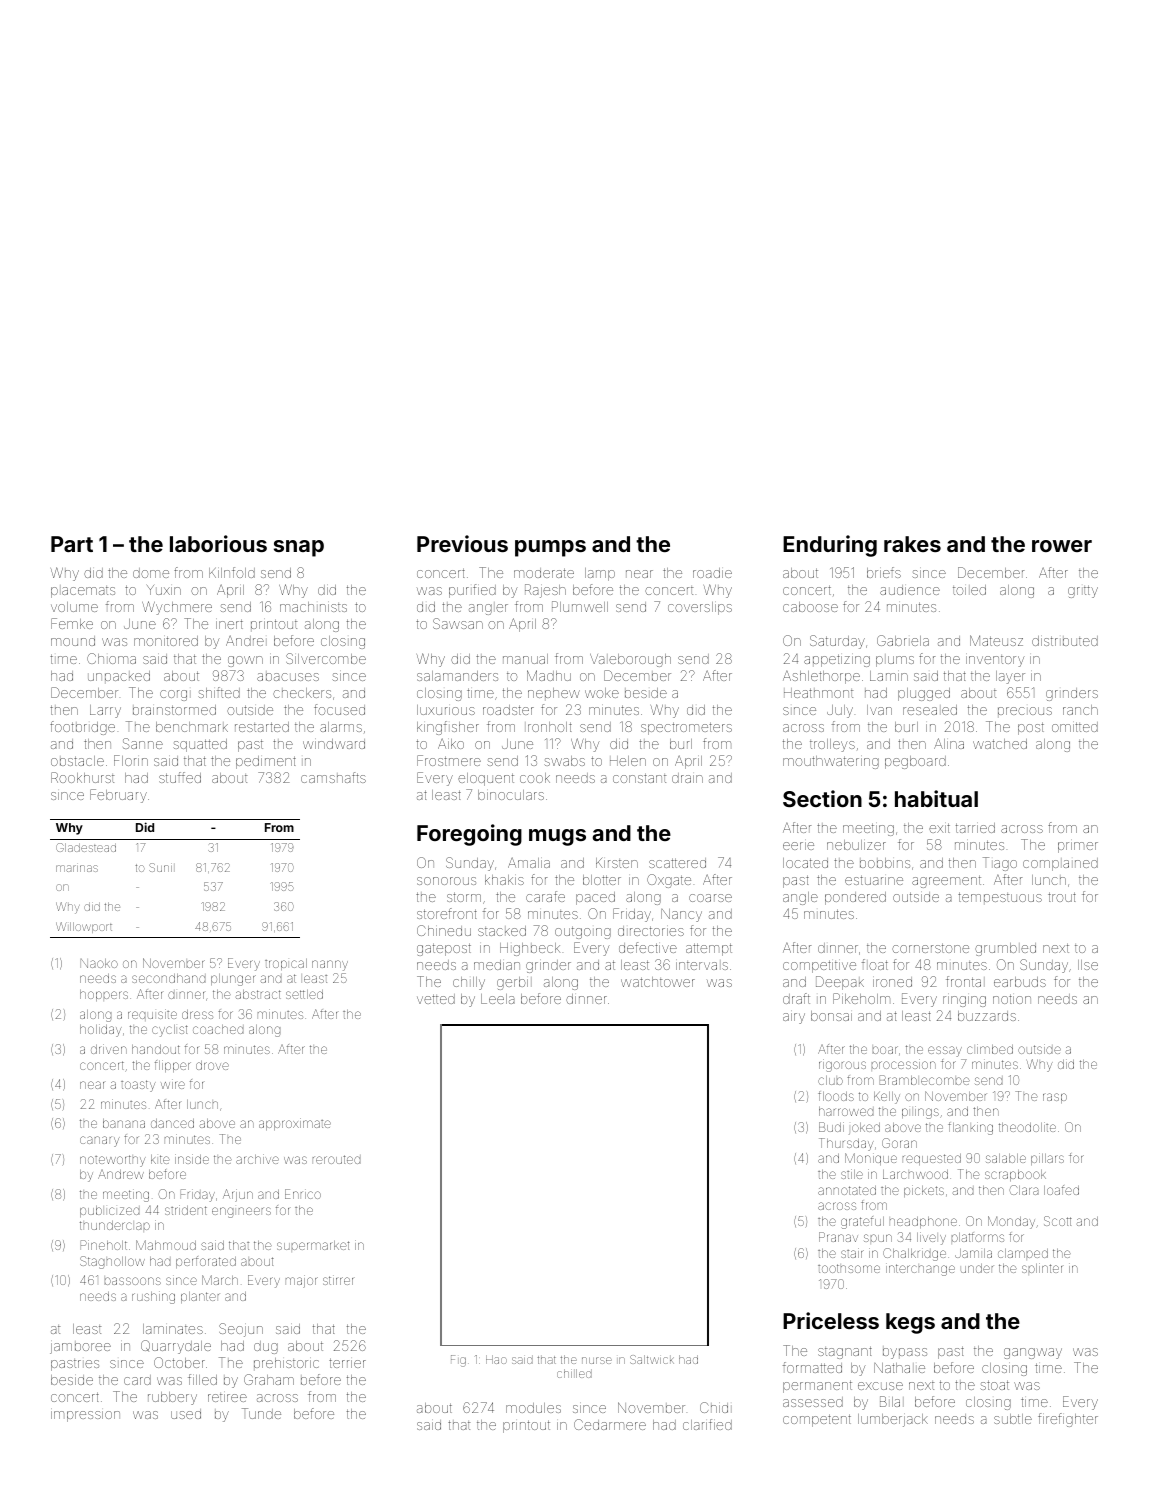 This screenshot has width=1149, height=1488. I want to click on October, so click(179, 1362).
